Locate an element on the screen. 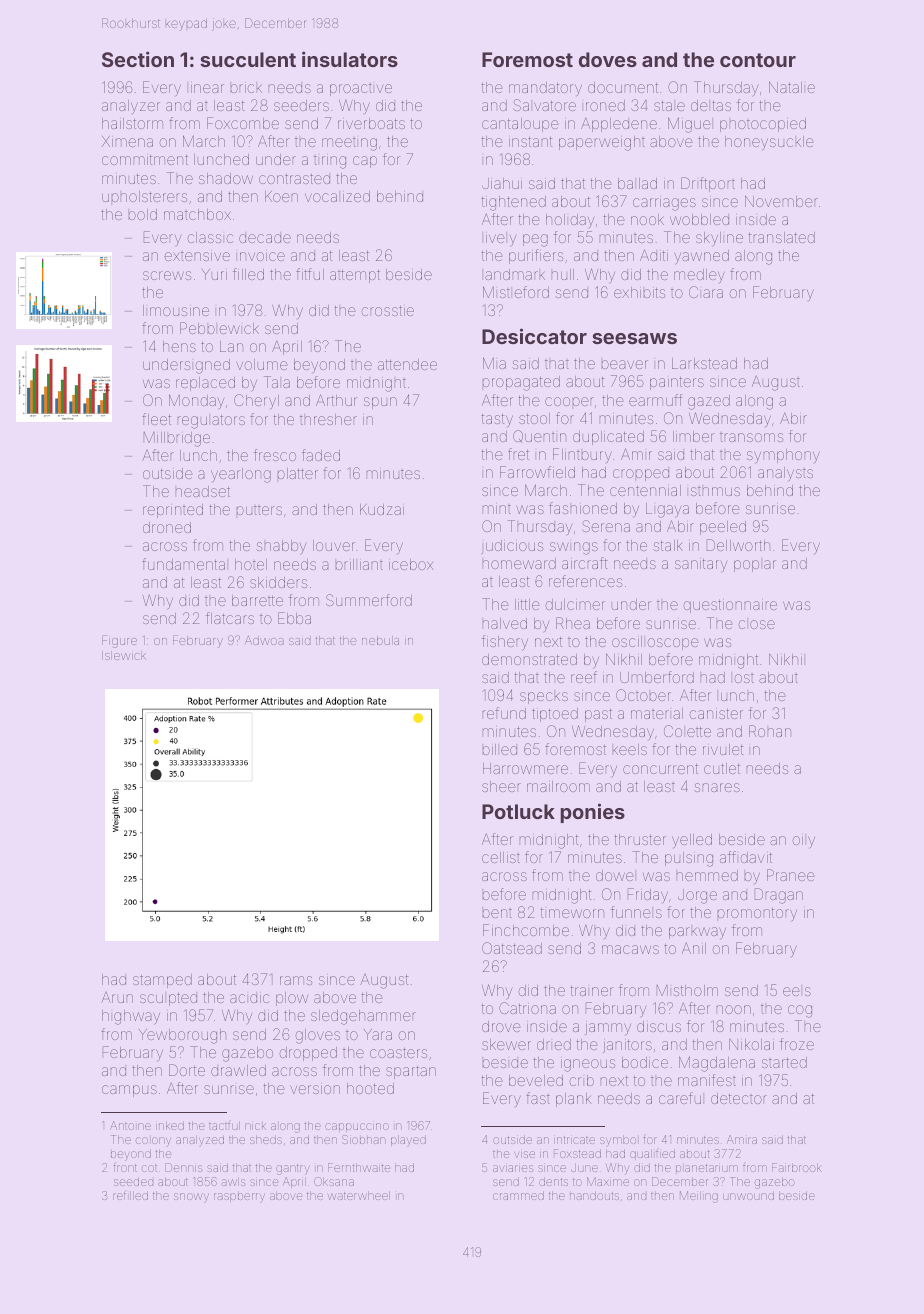 The width and height of the screenshot is (924, 1314). spartan is located at coordinates (411, 1072).
